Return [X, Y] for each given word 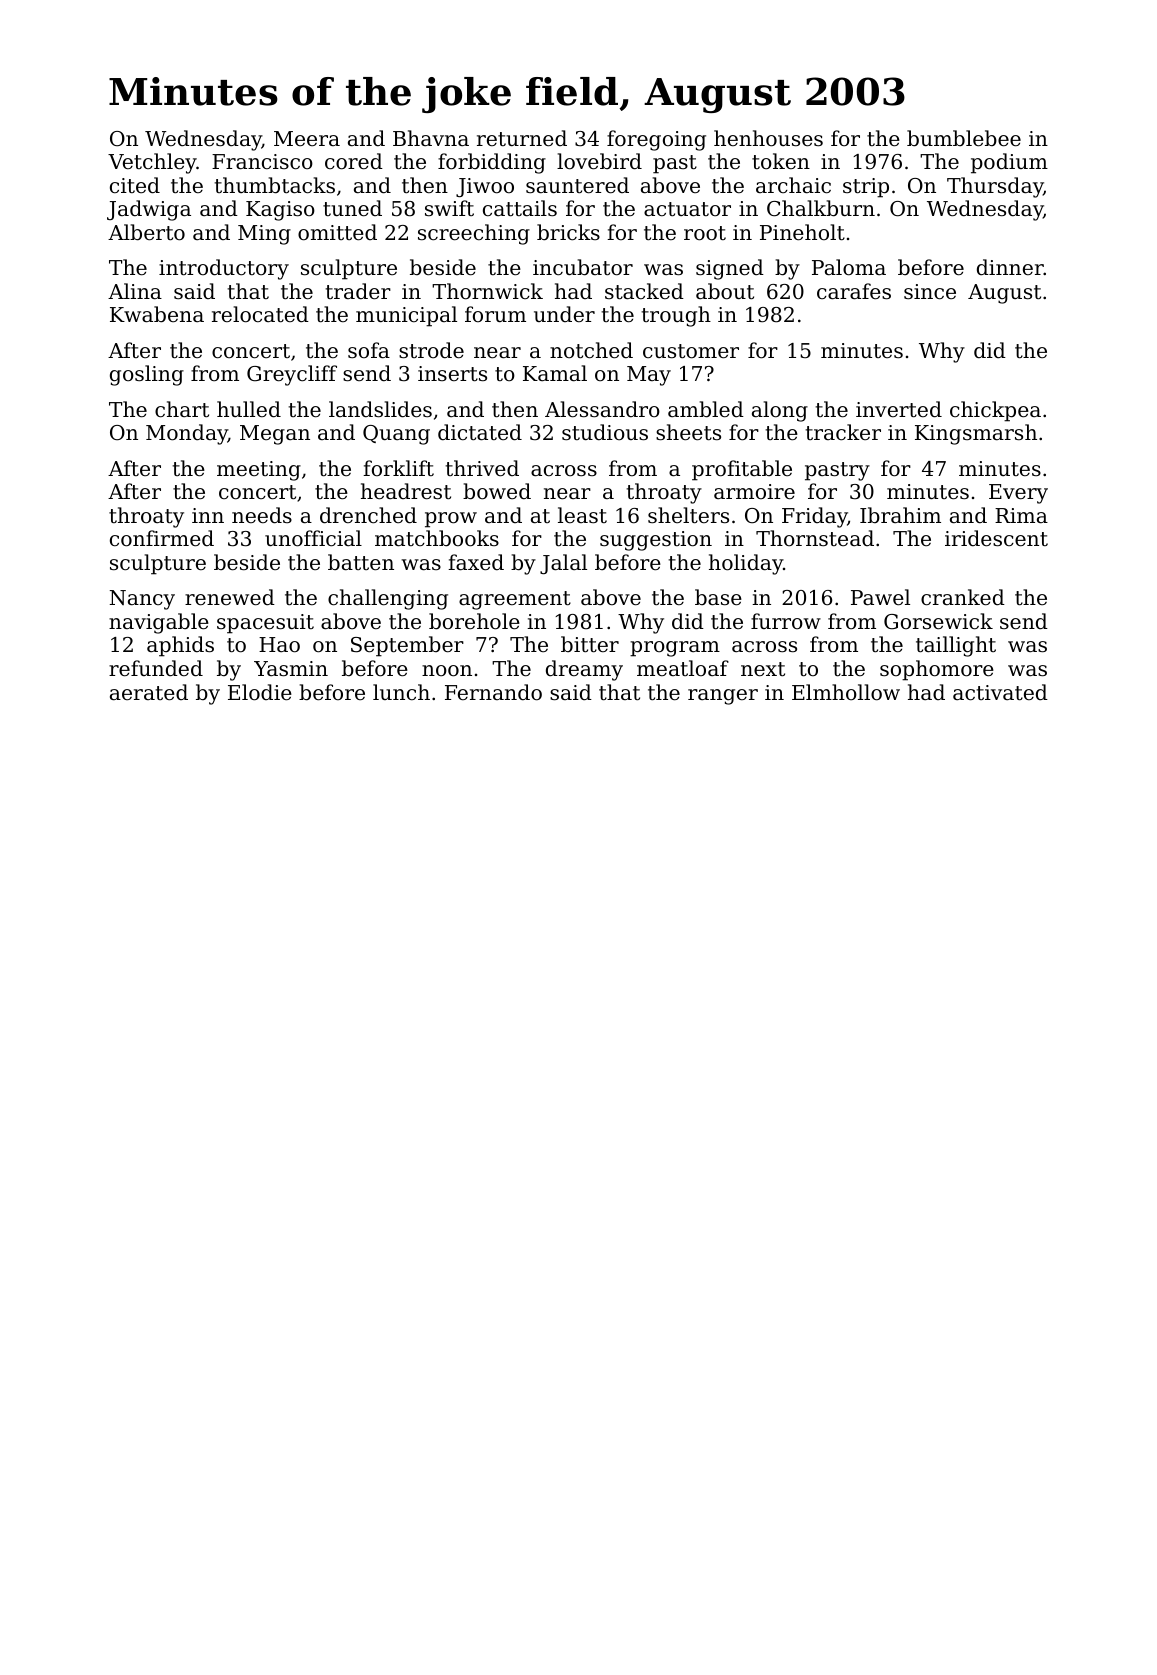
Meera [307, 138]
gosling [147, 375]
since [930, 292]
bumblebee [964, 138]
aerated [149, 692]
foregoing [656, 140]
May [649, 376]
